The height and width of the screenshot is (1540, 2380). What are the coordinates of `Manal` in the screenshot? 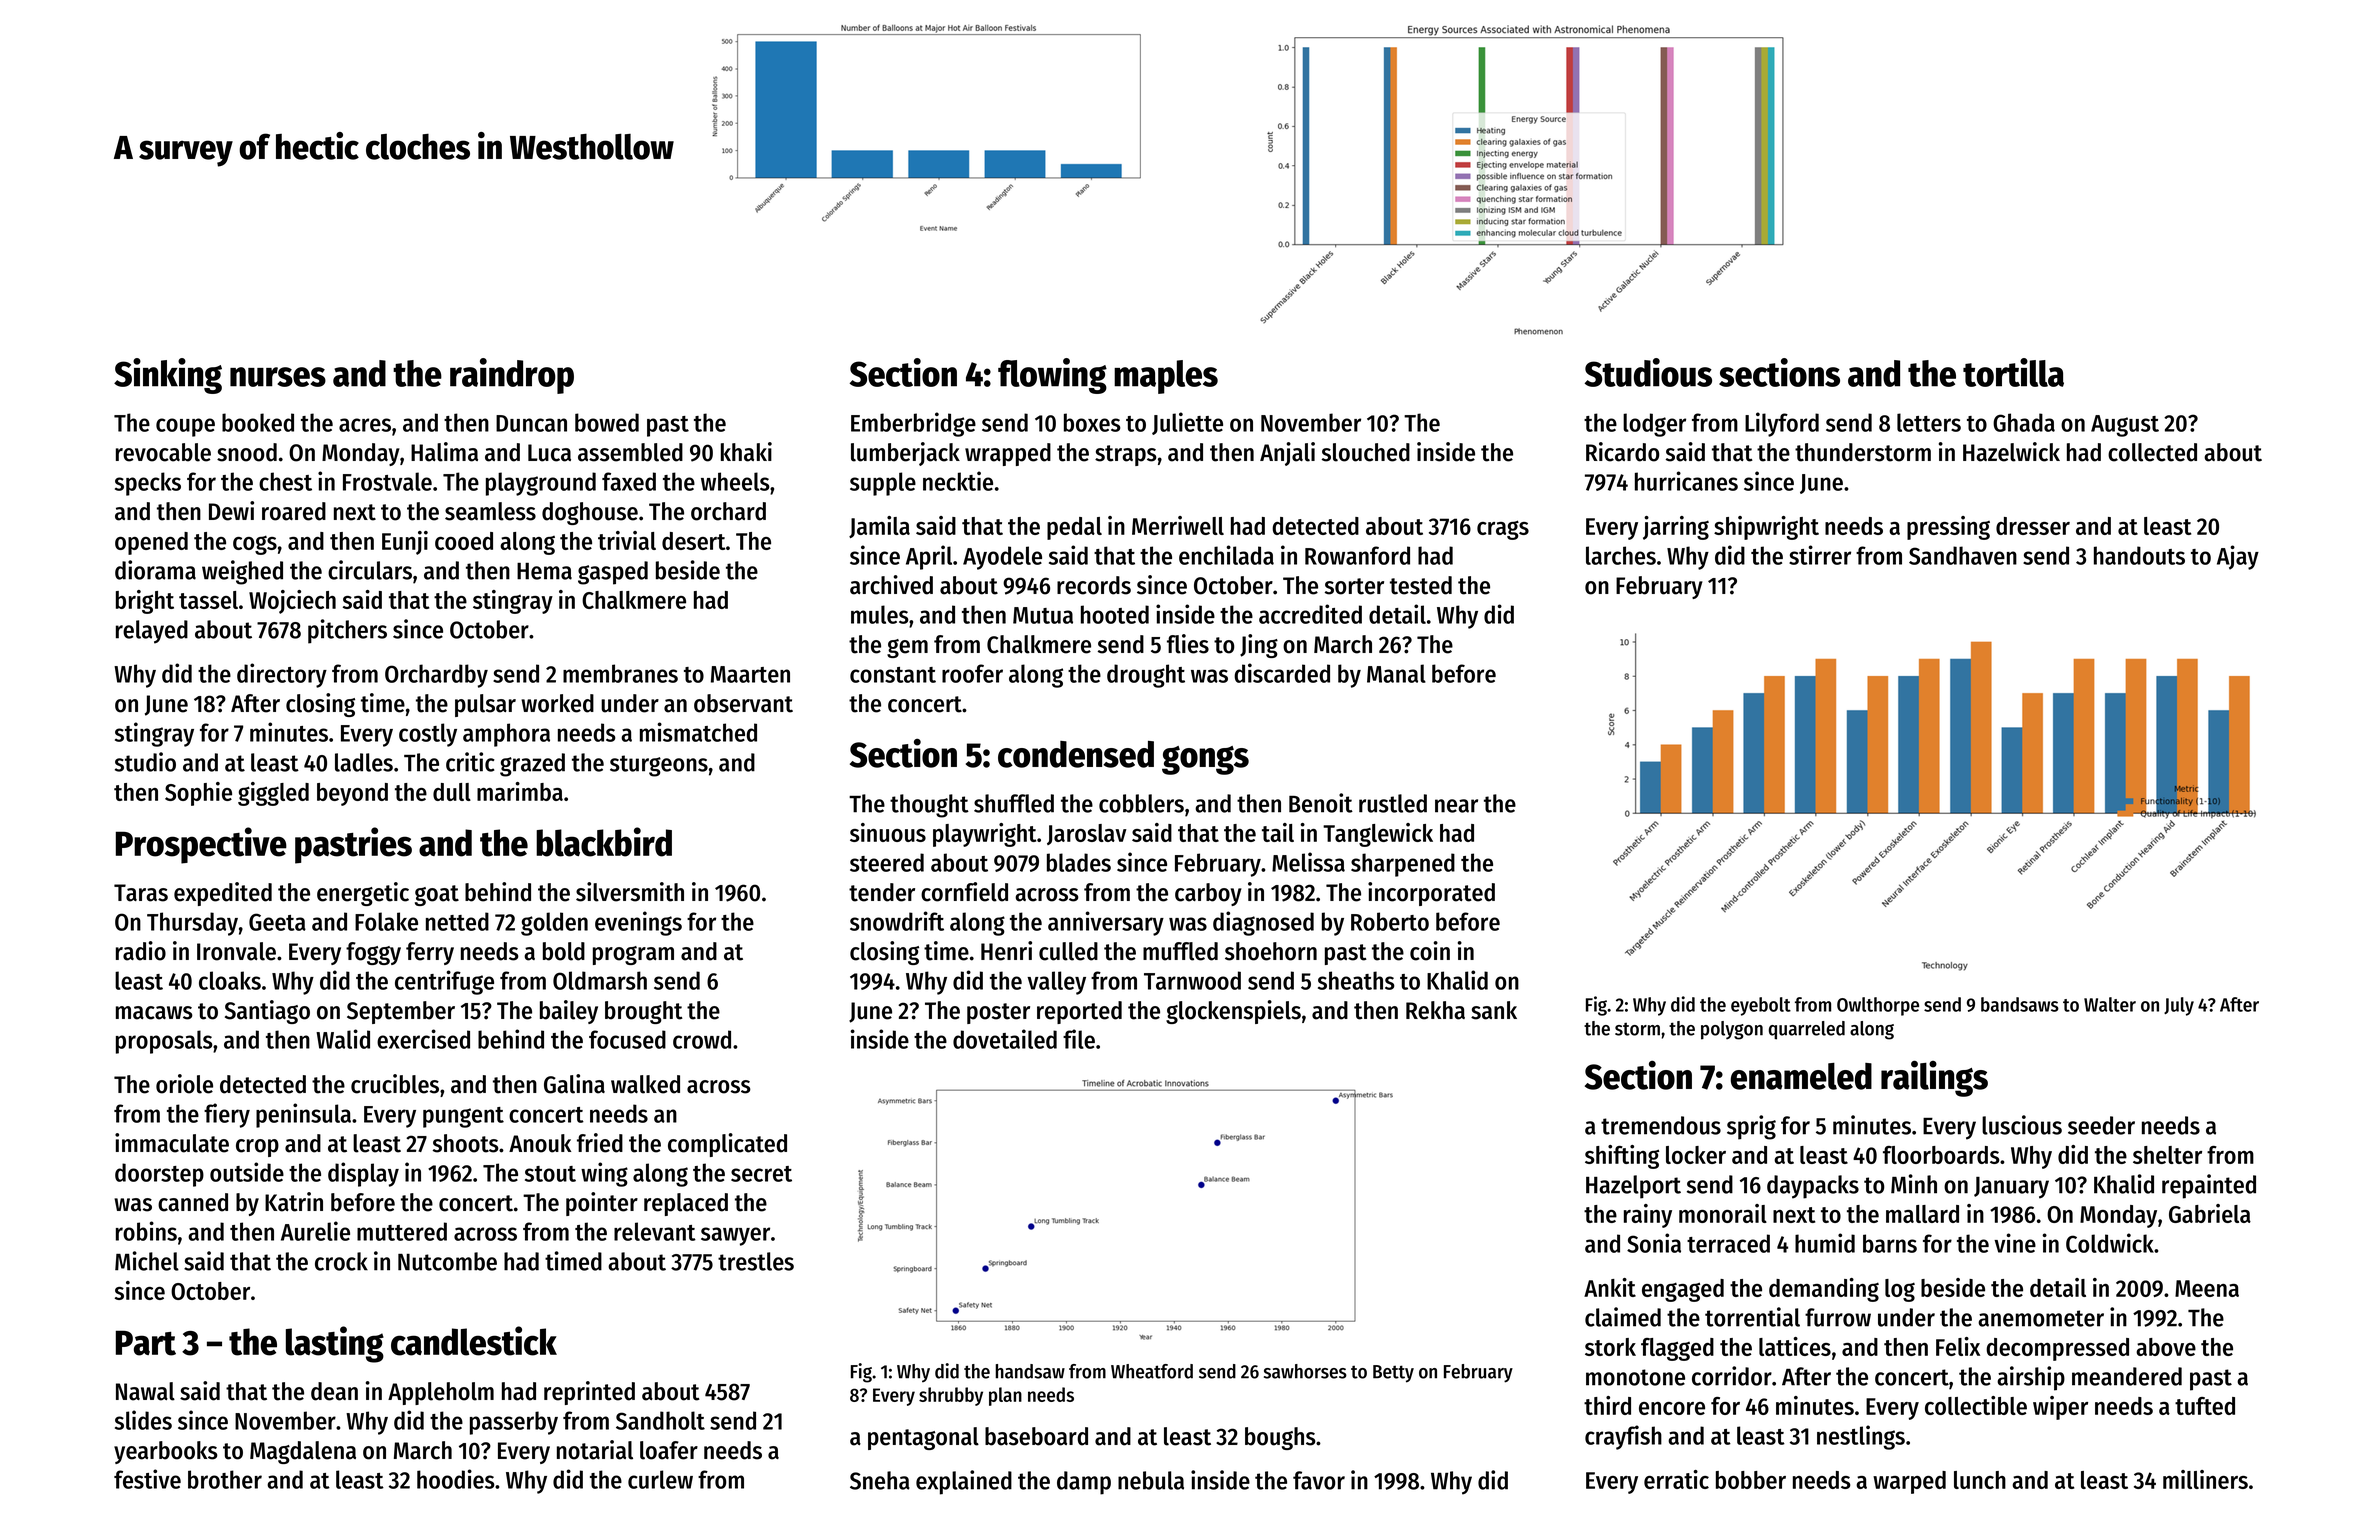 It's located at (1396, 673).
